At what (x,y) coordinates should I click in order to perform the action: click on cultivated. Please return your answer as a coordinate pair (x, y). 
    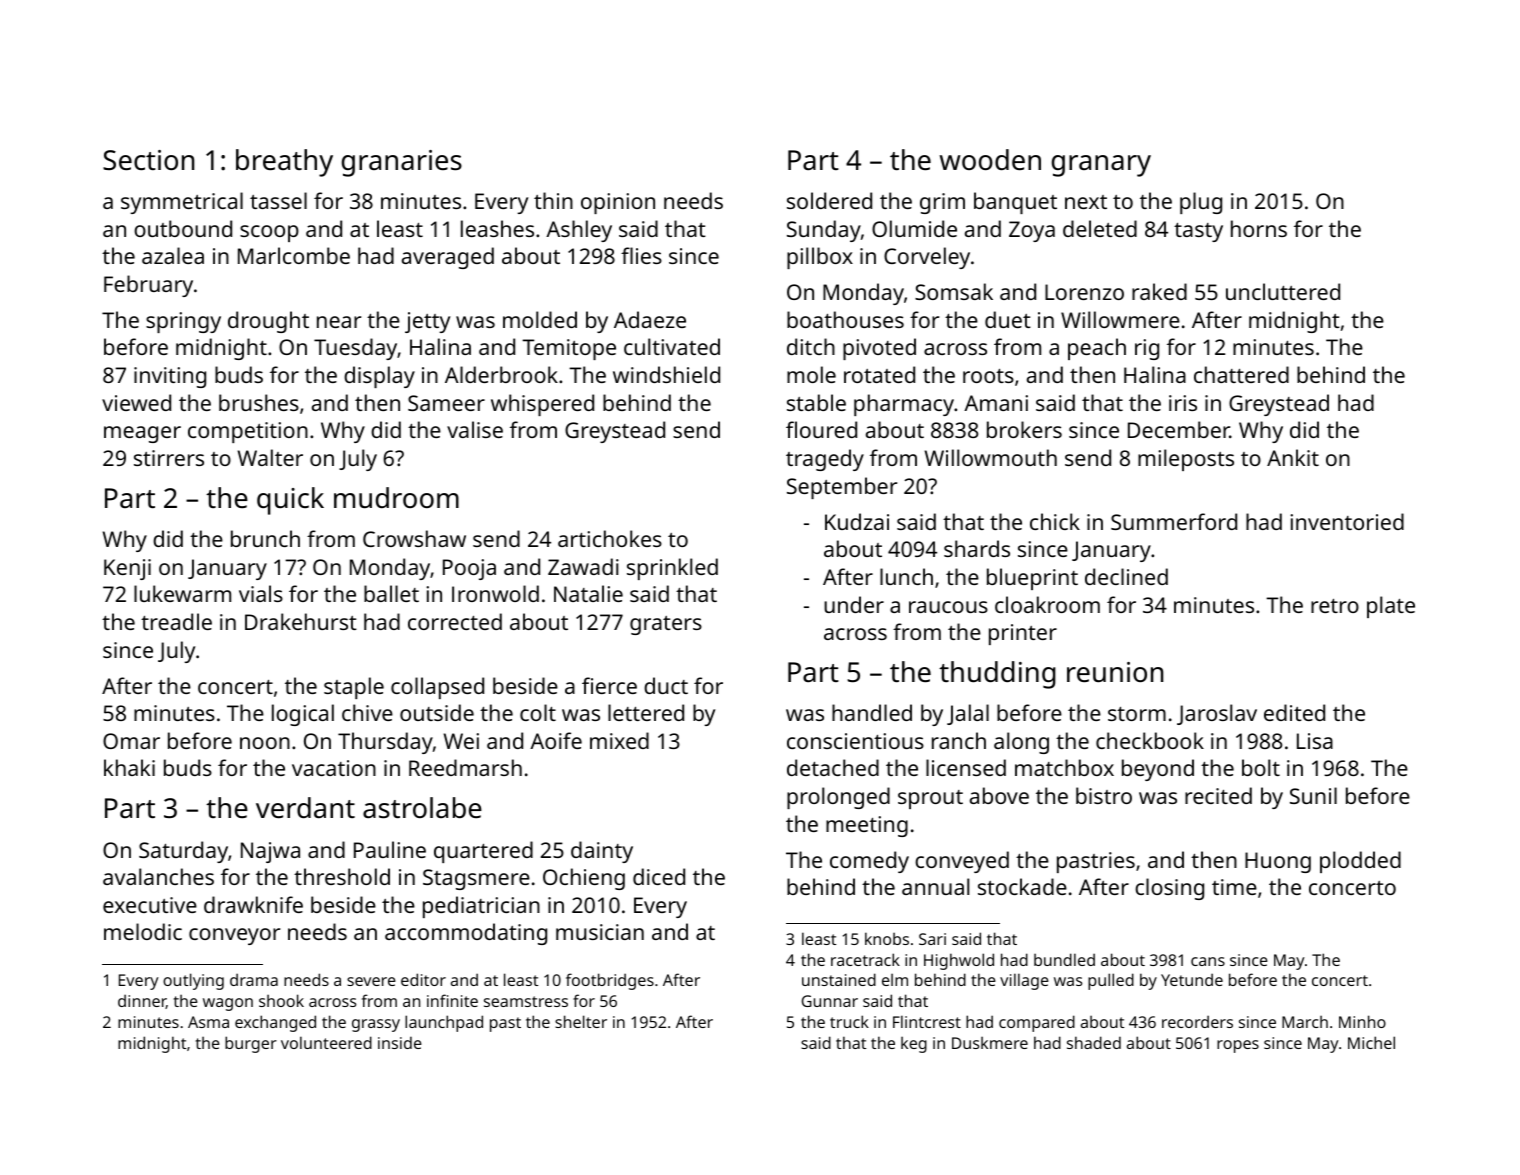
    Looking at the image, I should click on (672, 346).
